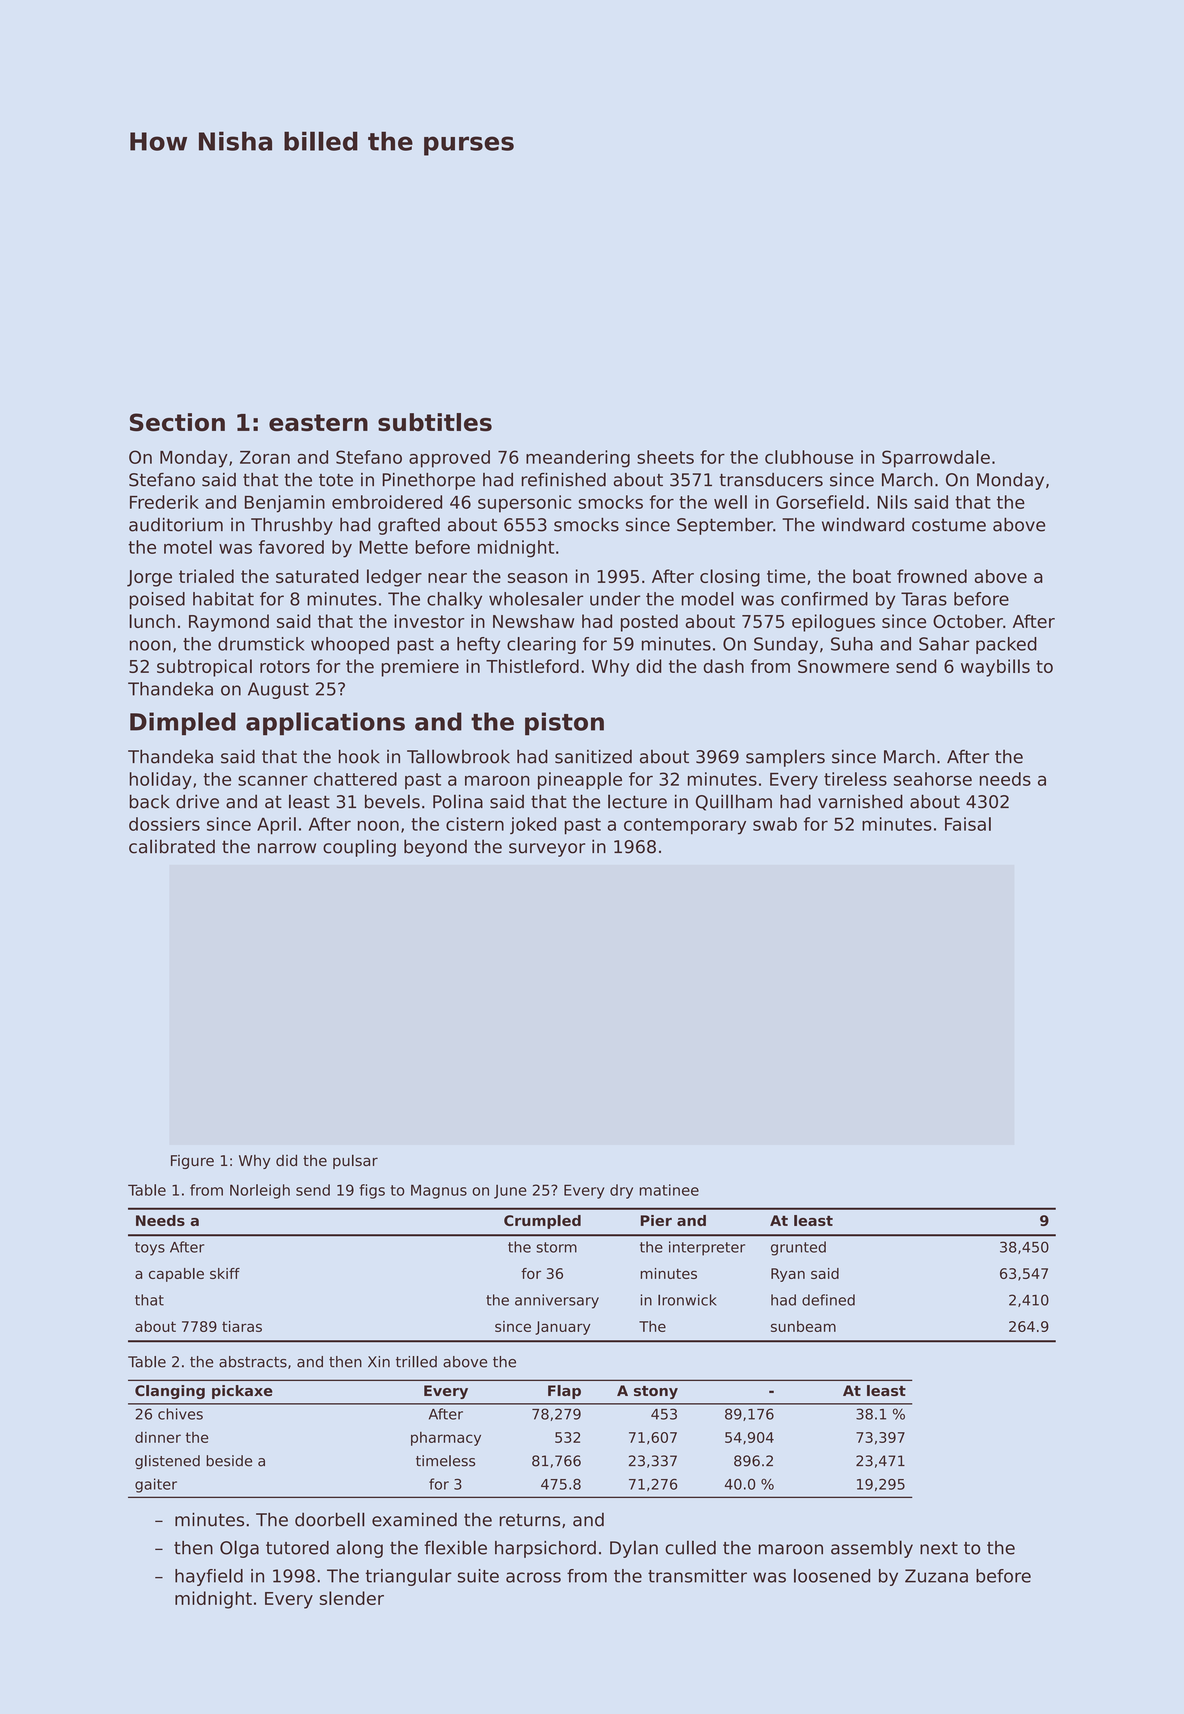  I want to click on Sparrowdale, so click(936, 459).
